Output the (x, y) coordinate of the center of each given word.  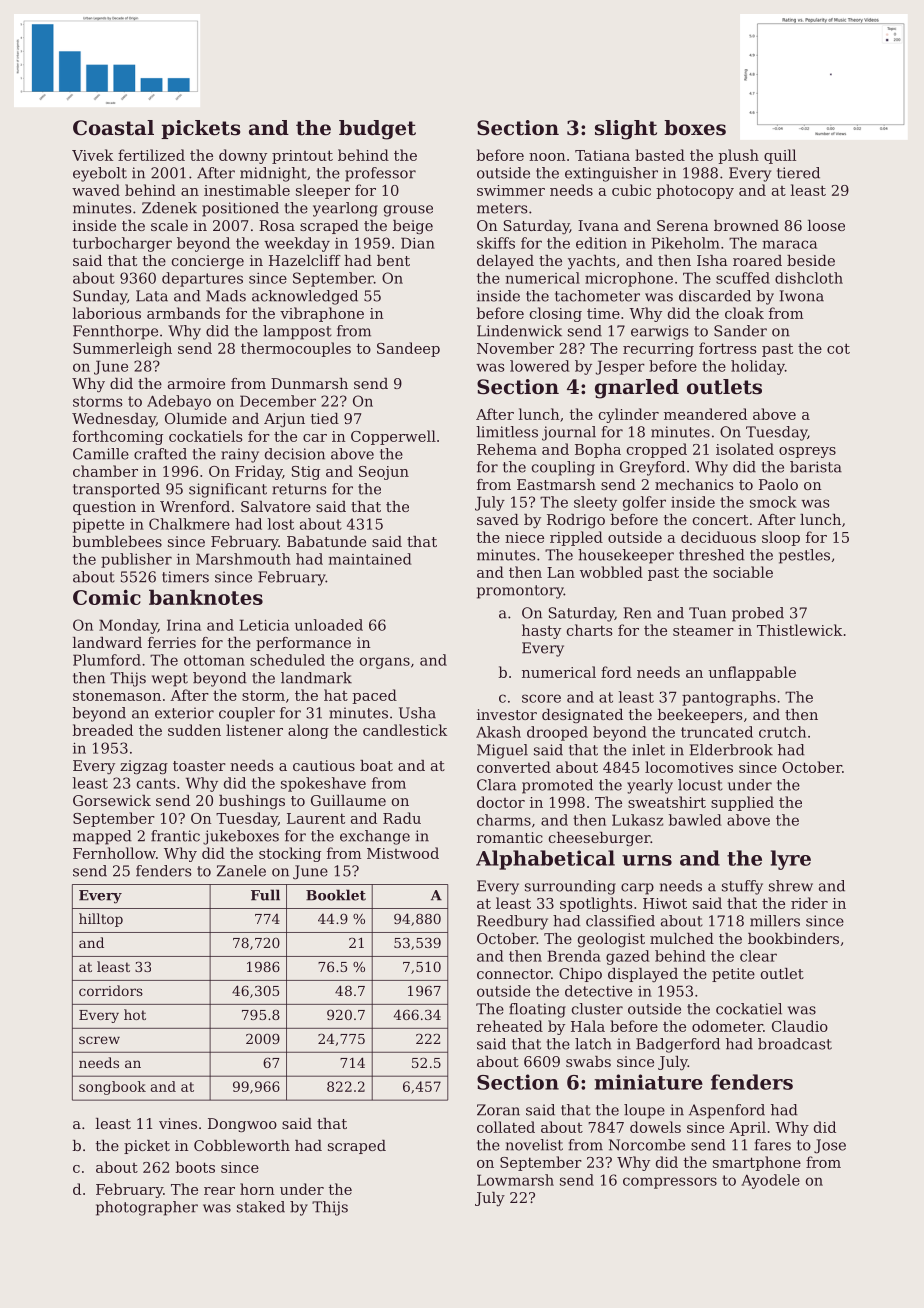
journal (569, 433)
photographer (147, 1208)
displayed (643, 975)
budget (377, 130)
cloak (744, 313)
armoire (196, 383)
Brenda (574, 956)
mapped (102, 837)
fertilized (151, 155)
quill (780, 156)
